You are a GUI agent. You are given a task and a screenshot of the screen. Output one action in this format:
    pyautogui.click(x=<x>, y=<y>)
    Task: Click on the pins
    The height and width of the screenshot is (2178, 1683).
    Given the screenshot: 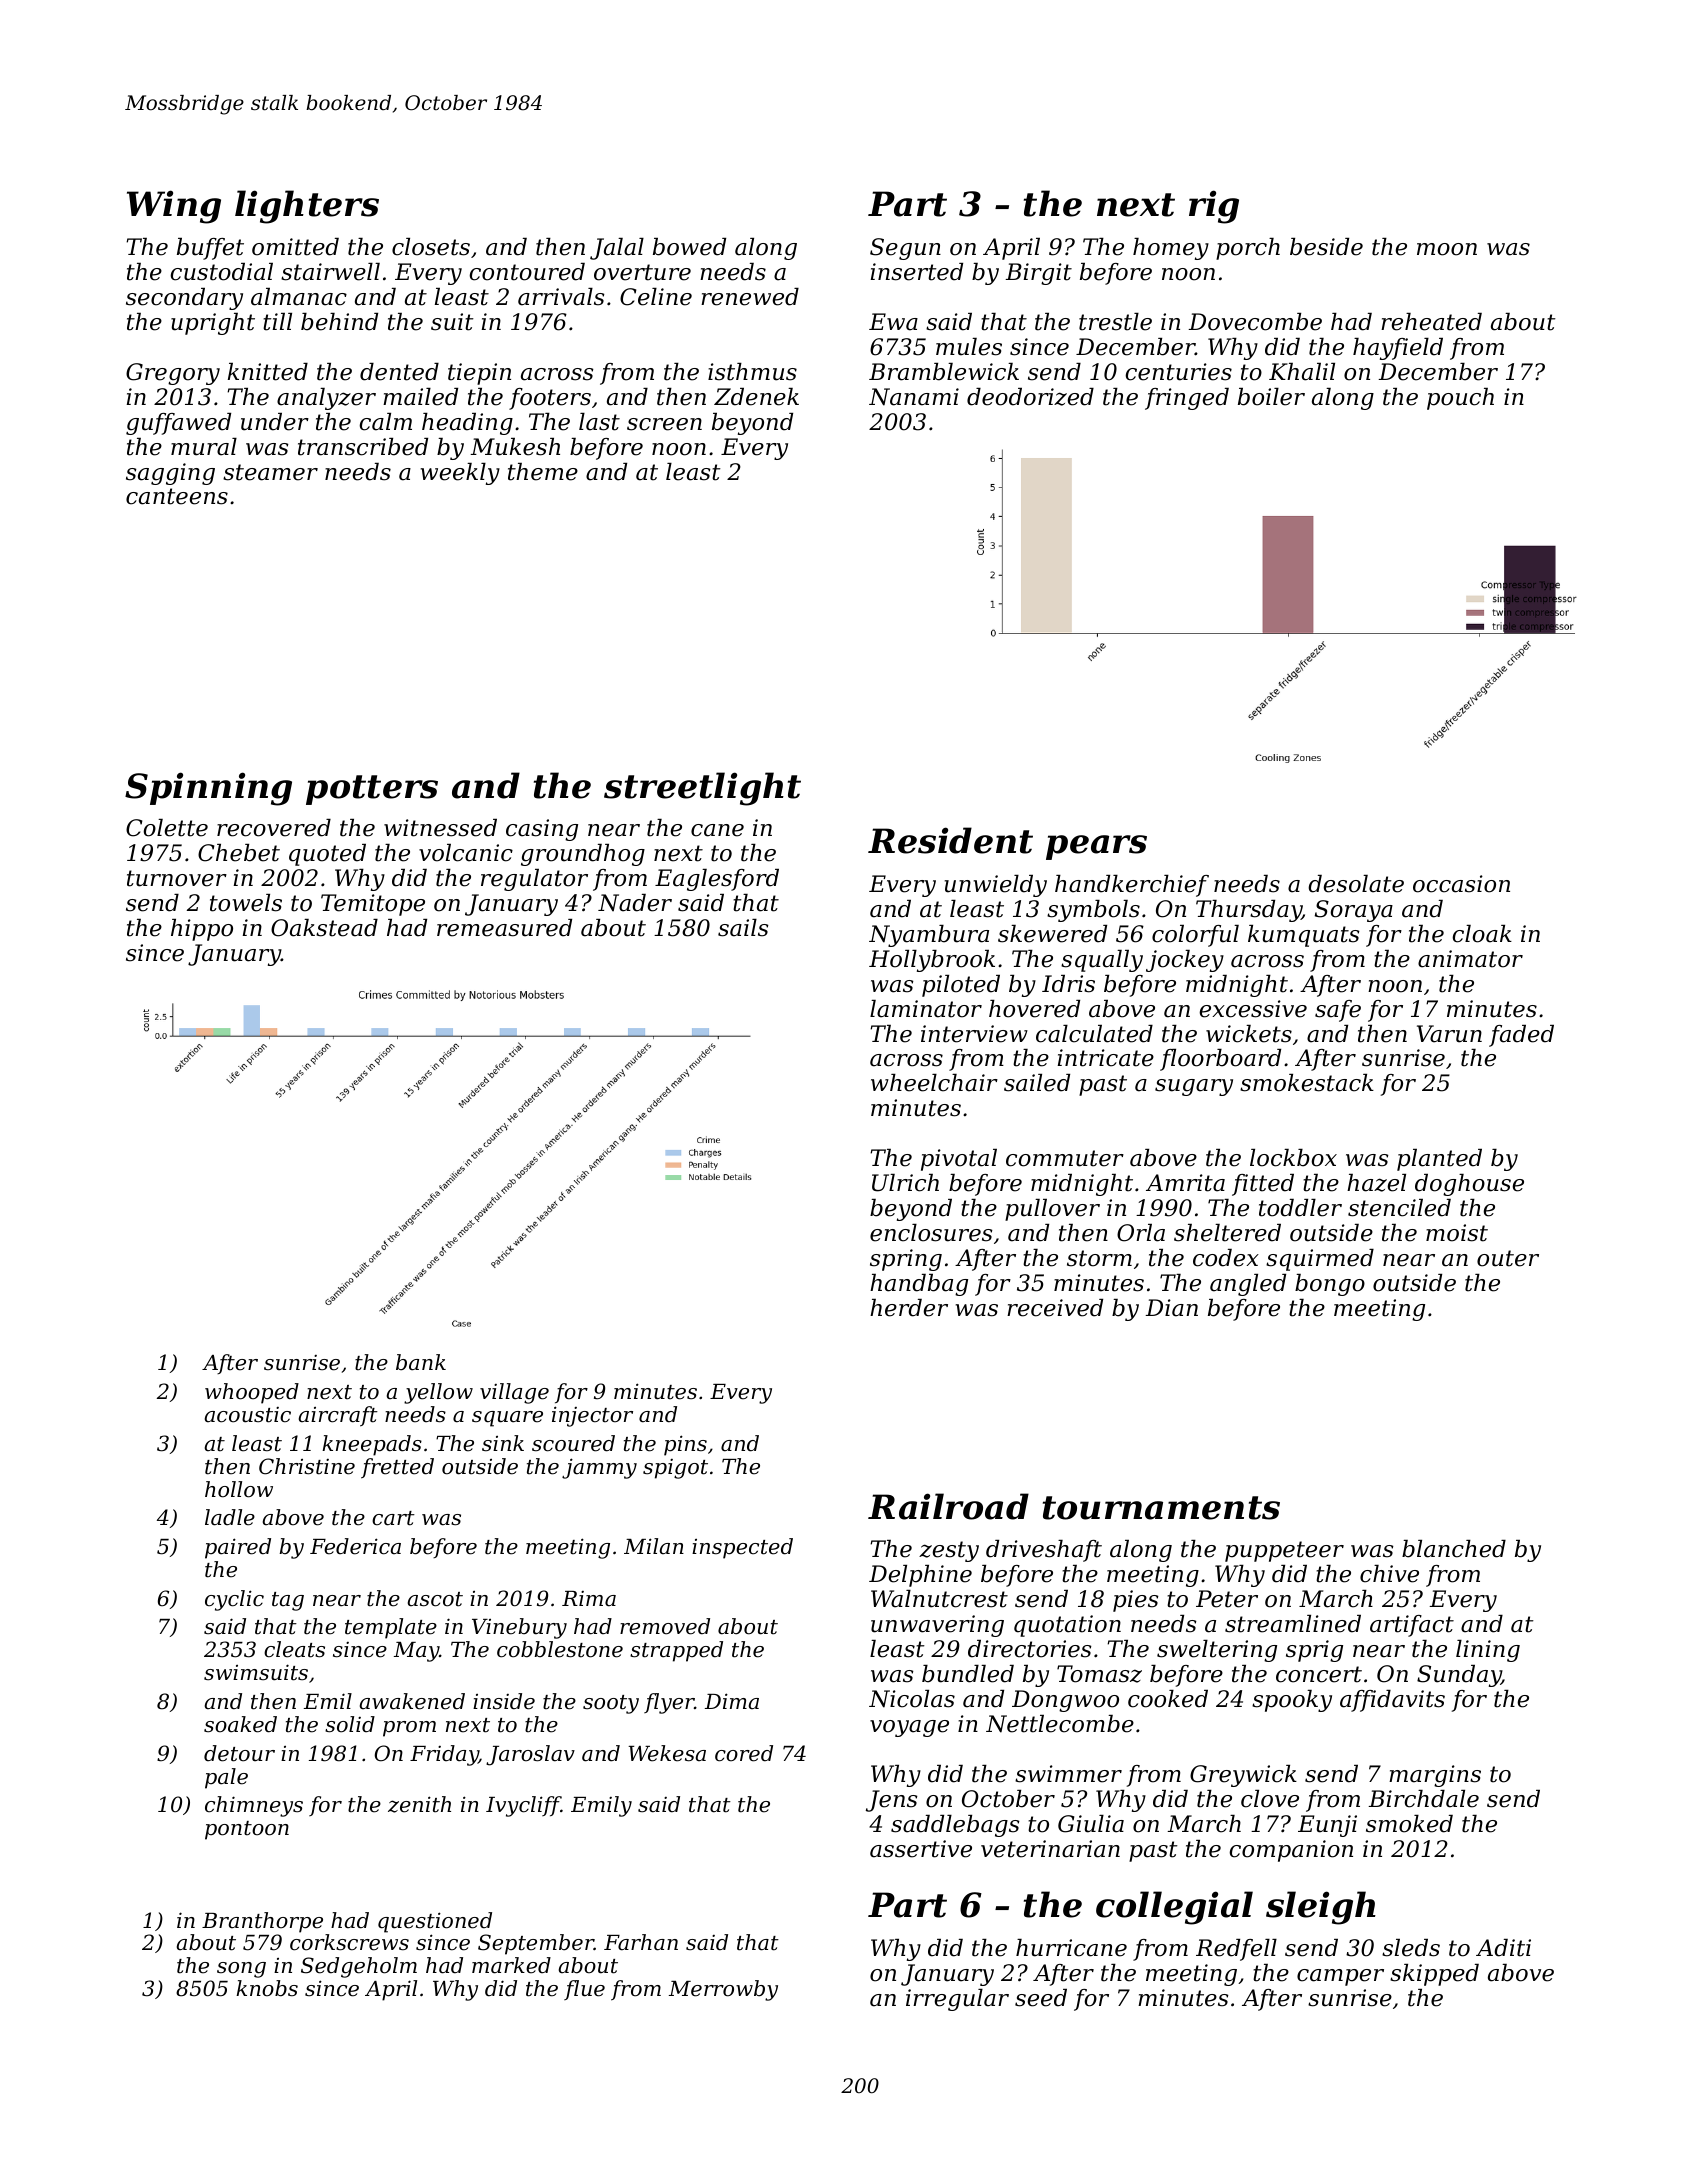 What is the action you would take?
    pyautogui.click(x=685, y=1445)
